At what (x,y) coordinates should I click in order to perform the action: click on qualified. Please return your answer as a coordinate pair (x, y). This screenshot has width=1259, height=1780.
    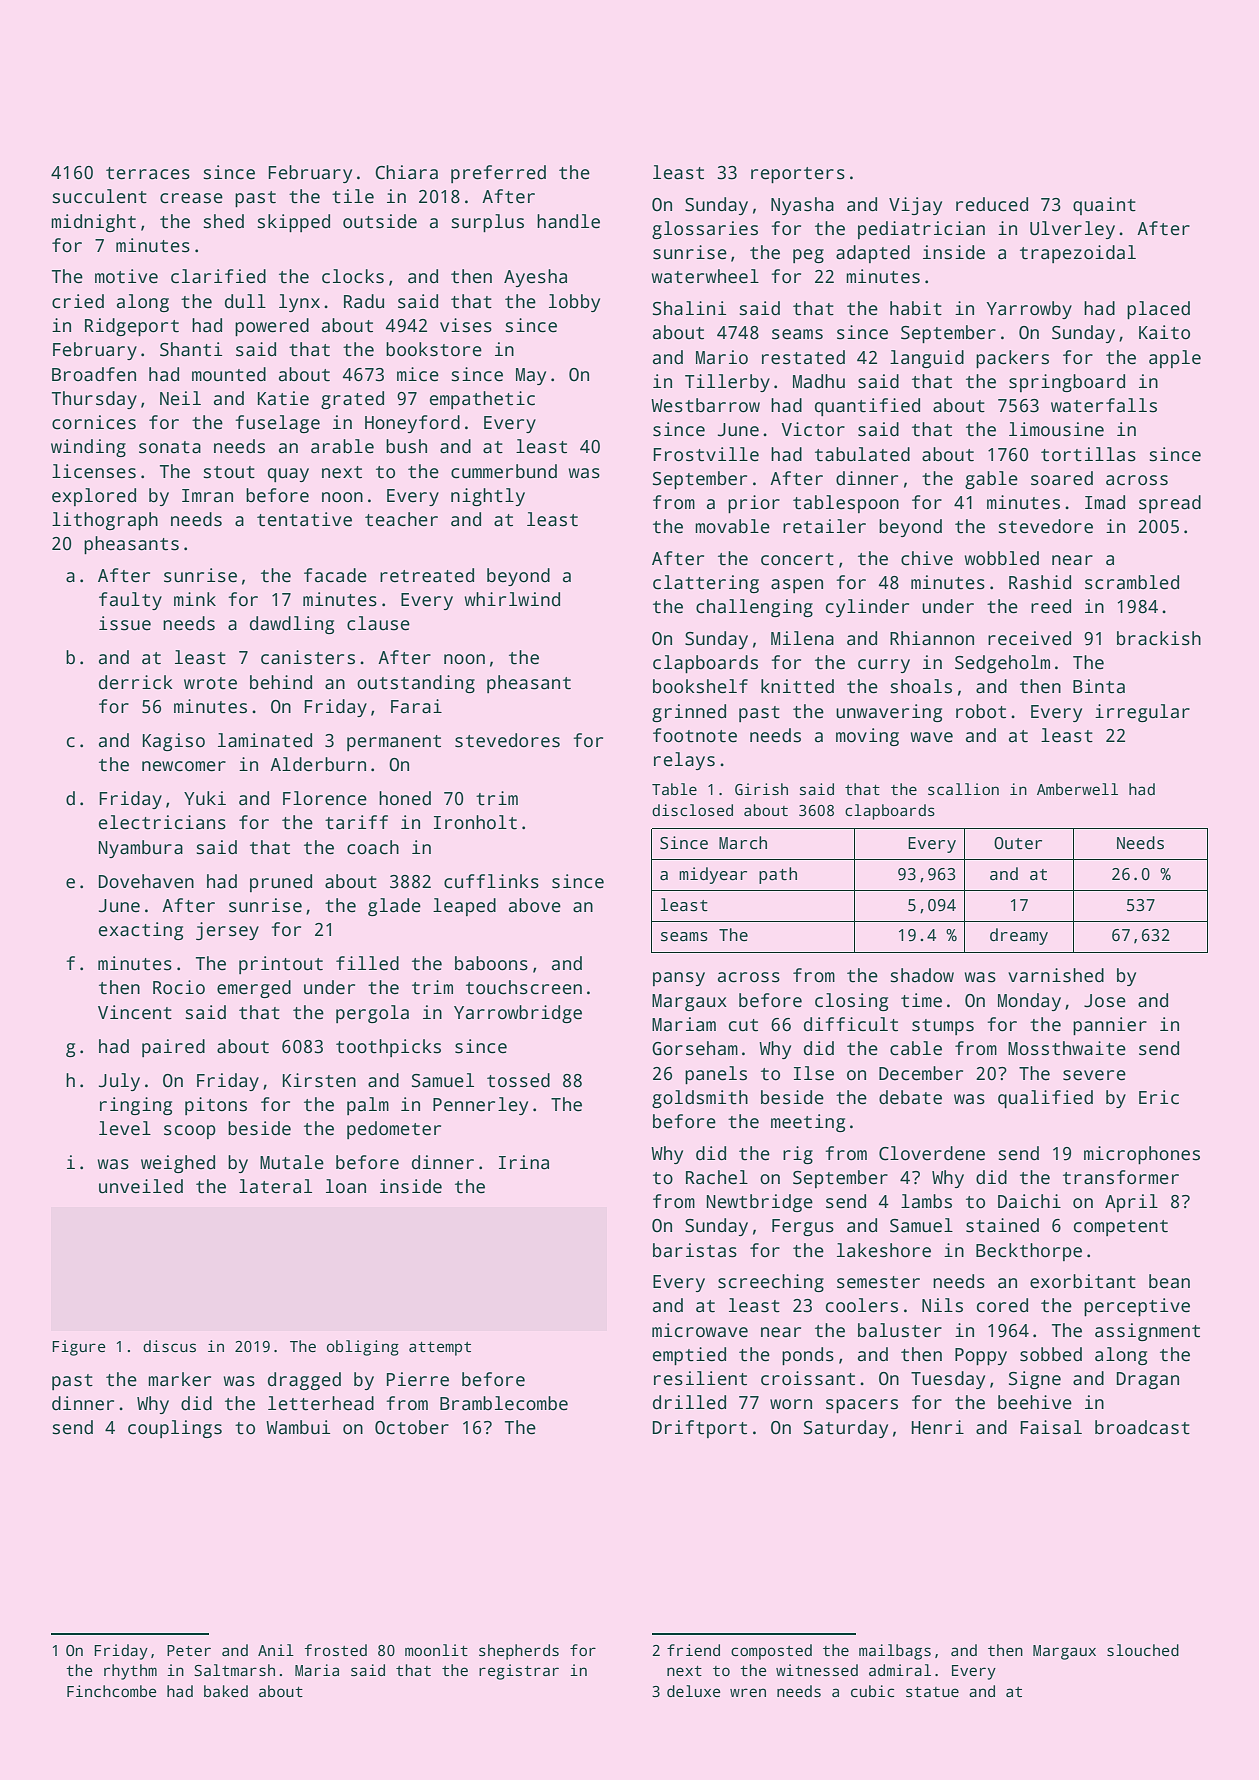
    Looking at the image, I should click on (1045, 1099).
